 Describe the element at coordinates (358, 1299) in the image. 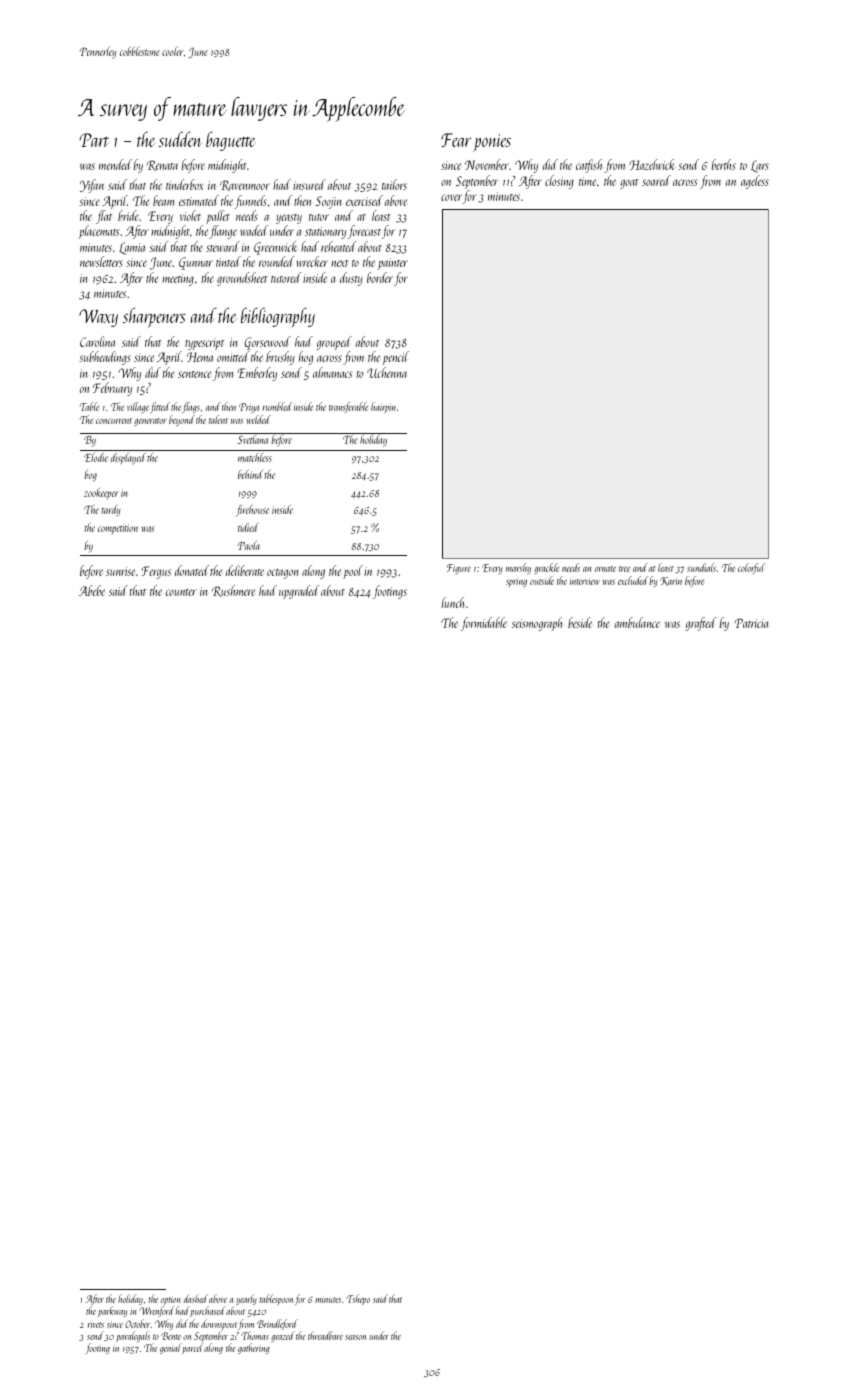

I see `Tshepo` at that location.
